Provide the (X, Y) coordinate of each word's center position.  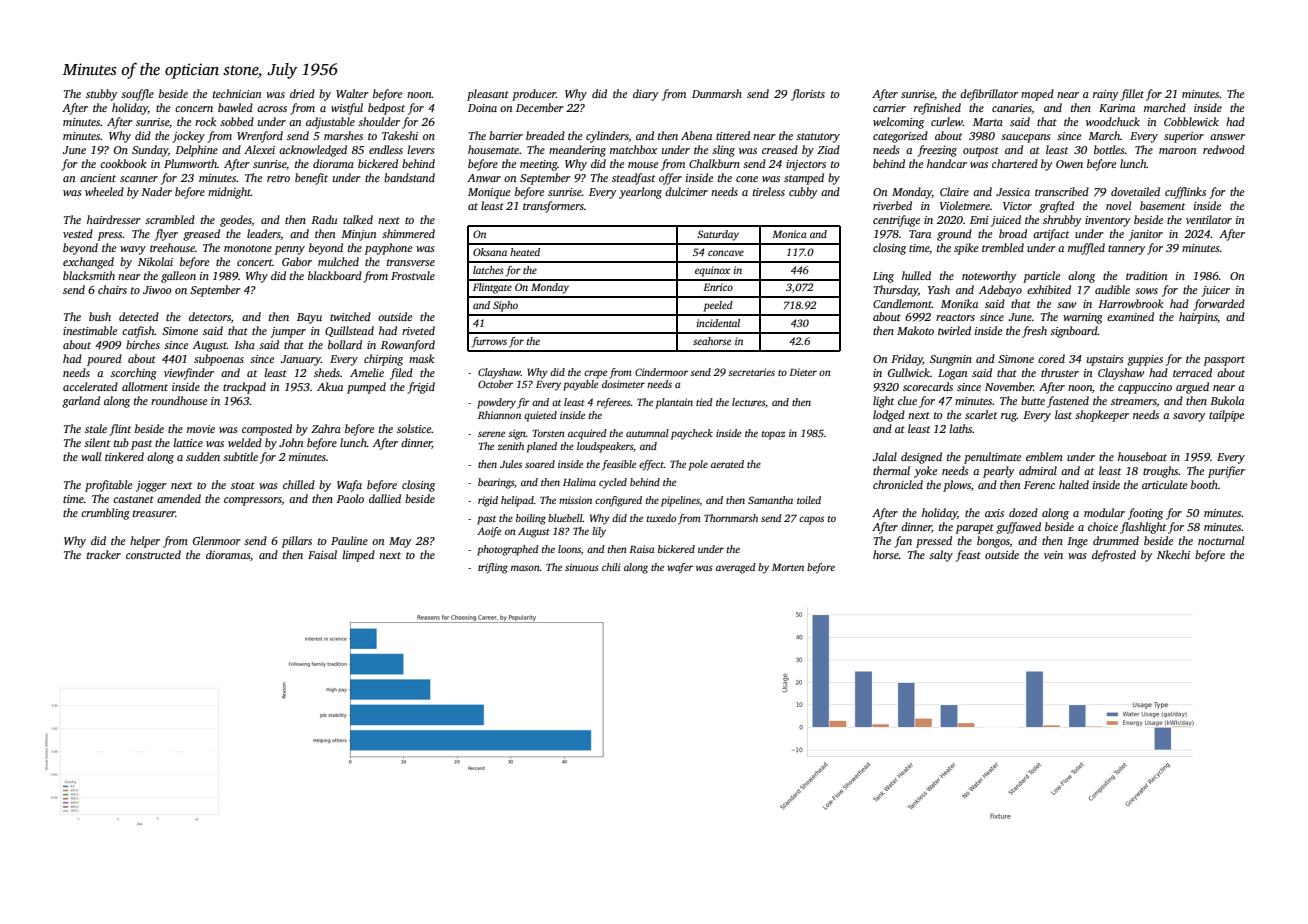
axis (994, 513)
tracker (104, 554)
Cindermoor (661, 372)
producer (534, 95)
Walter (352, 93)
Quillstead (349, 331)
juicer (1215, 291)
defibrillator (989, 95)
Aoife (489, 532)
